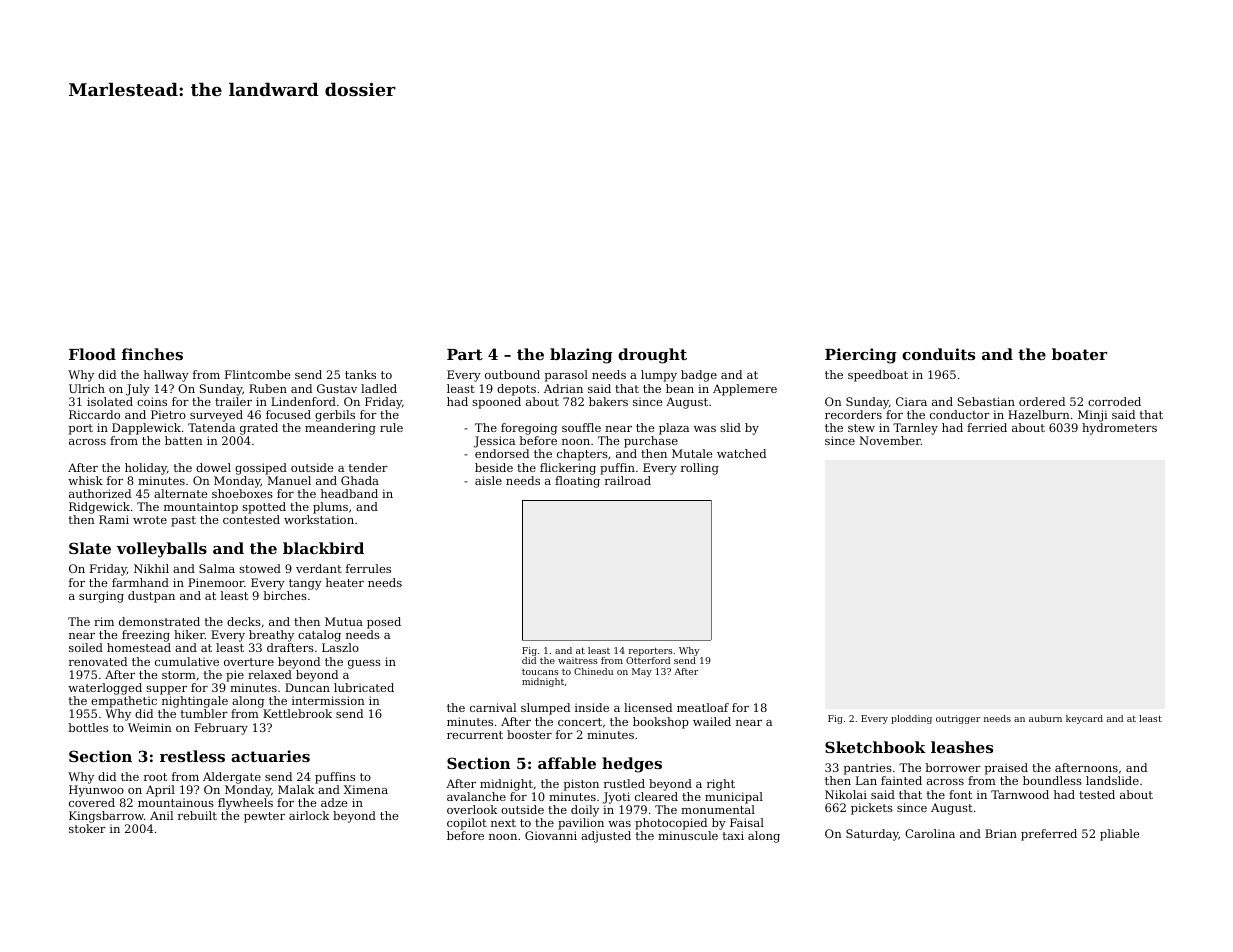 The width and height of the page is (1233, 952). I want to click on Otterford, so click(648, 660).
